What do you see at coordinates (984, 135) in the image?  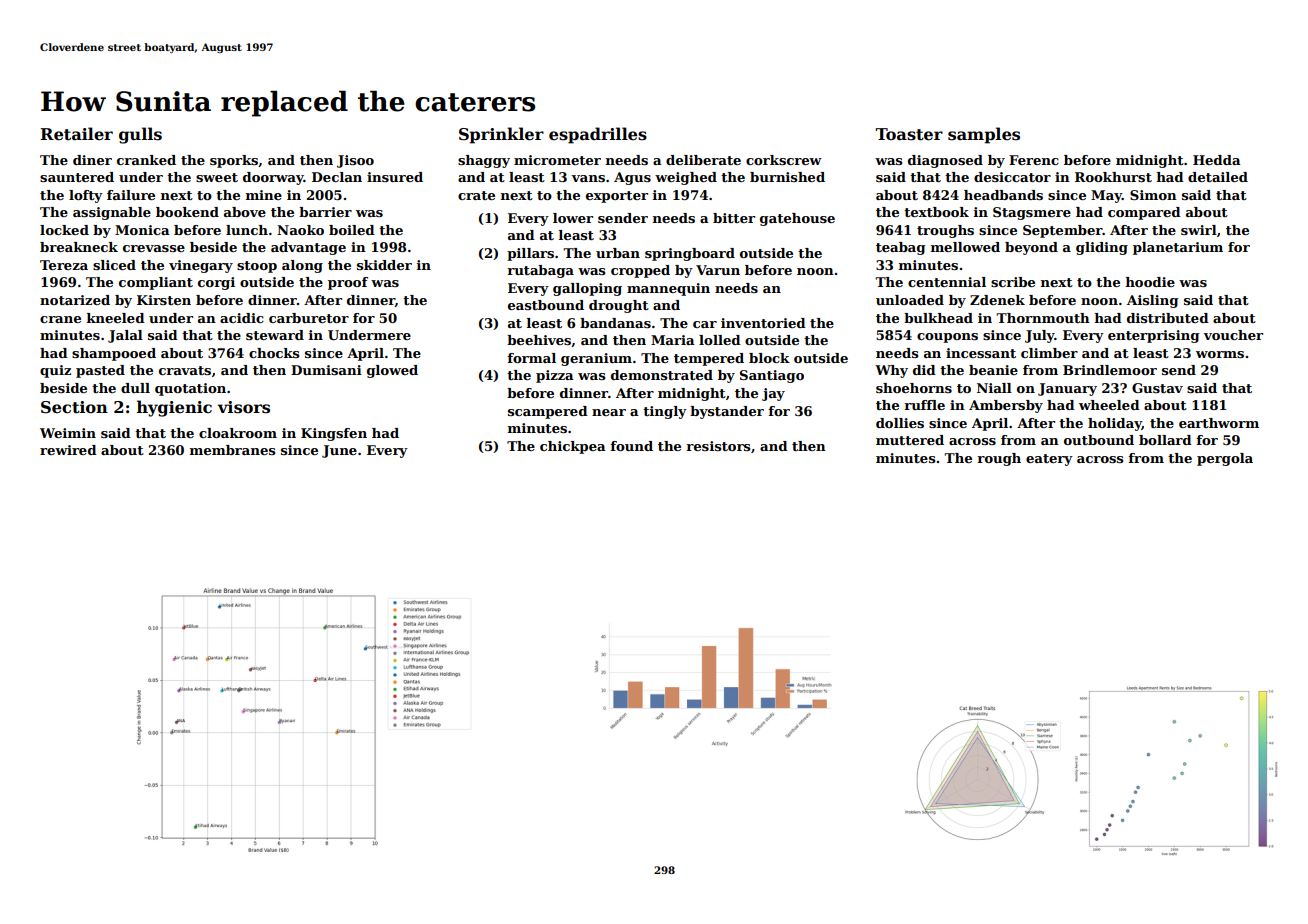 I see `samples` at bounding box center [984, 135].
